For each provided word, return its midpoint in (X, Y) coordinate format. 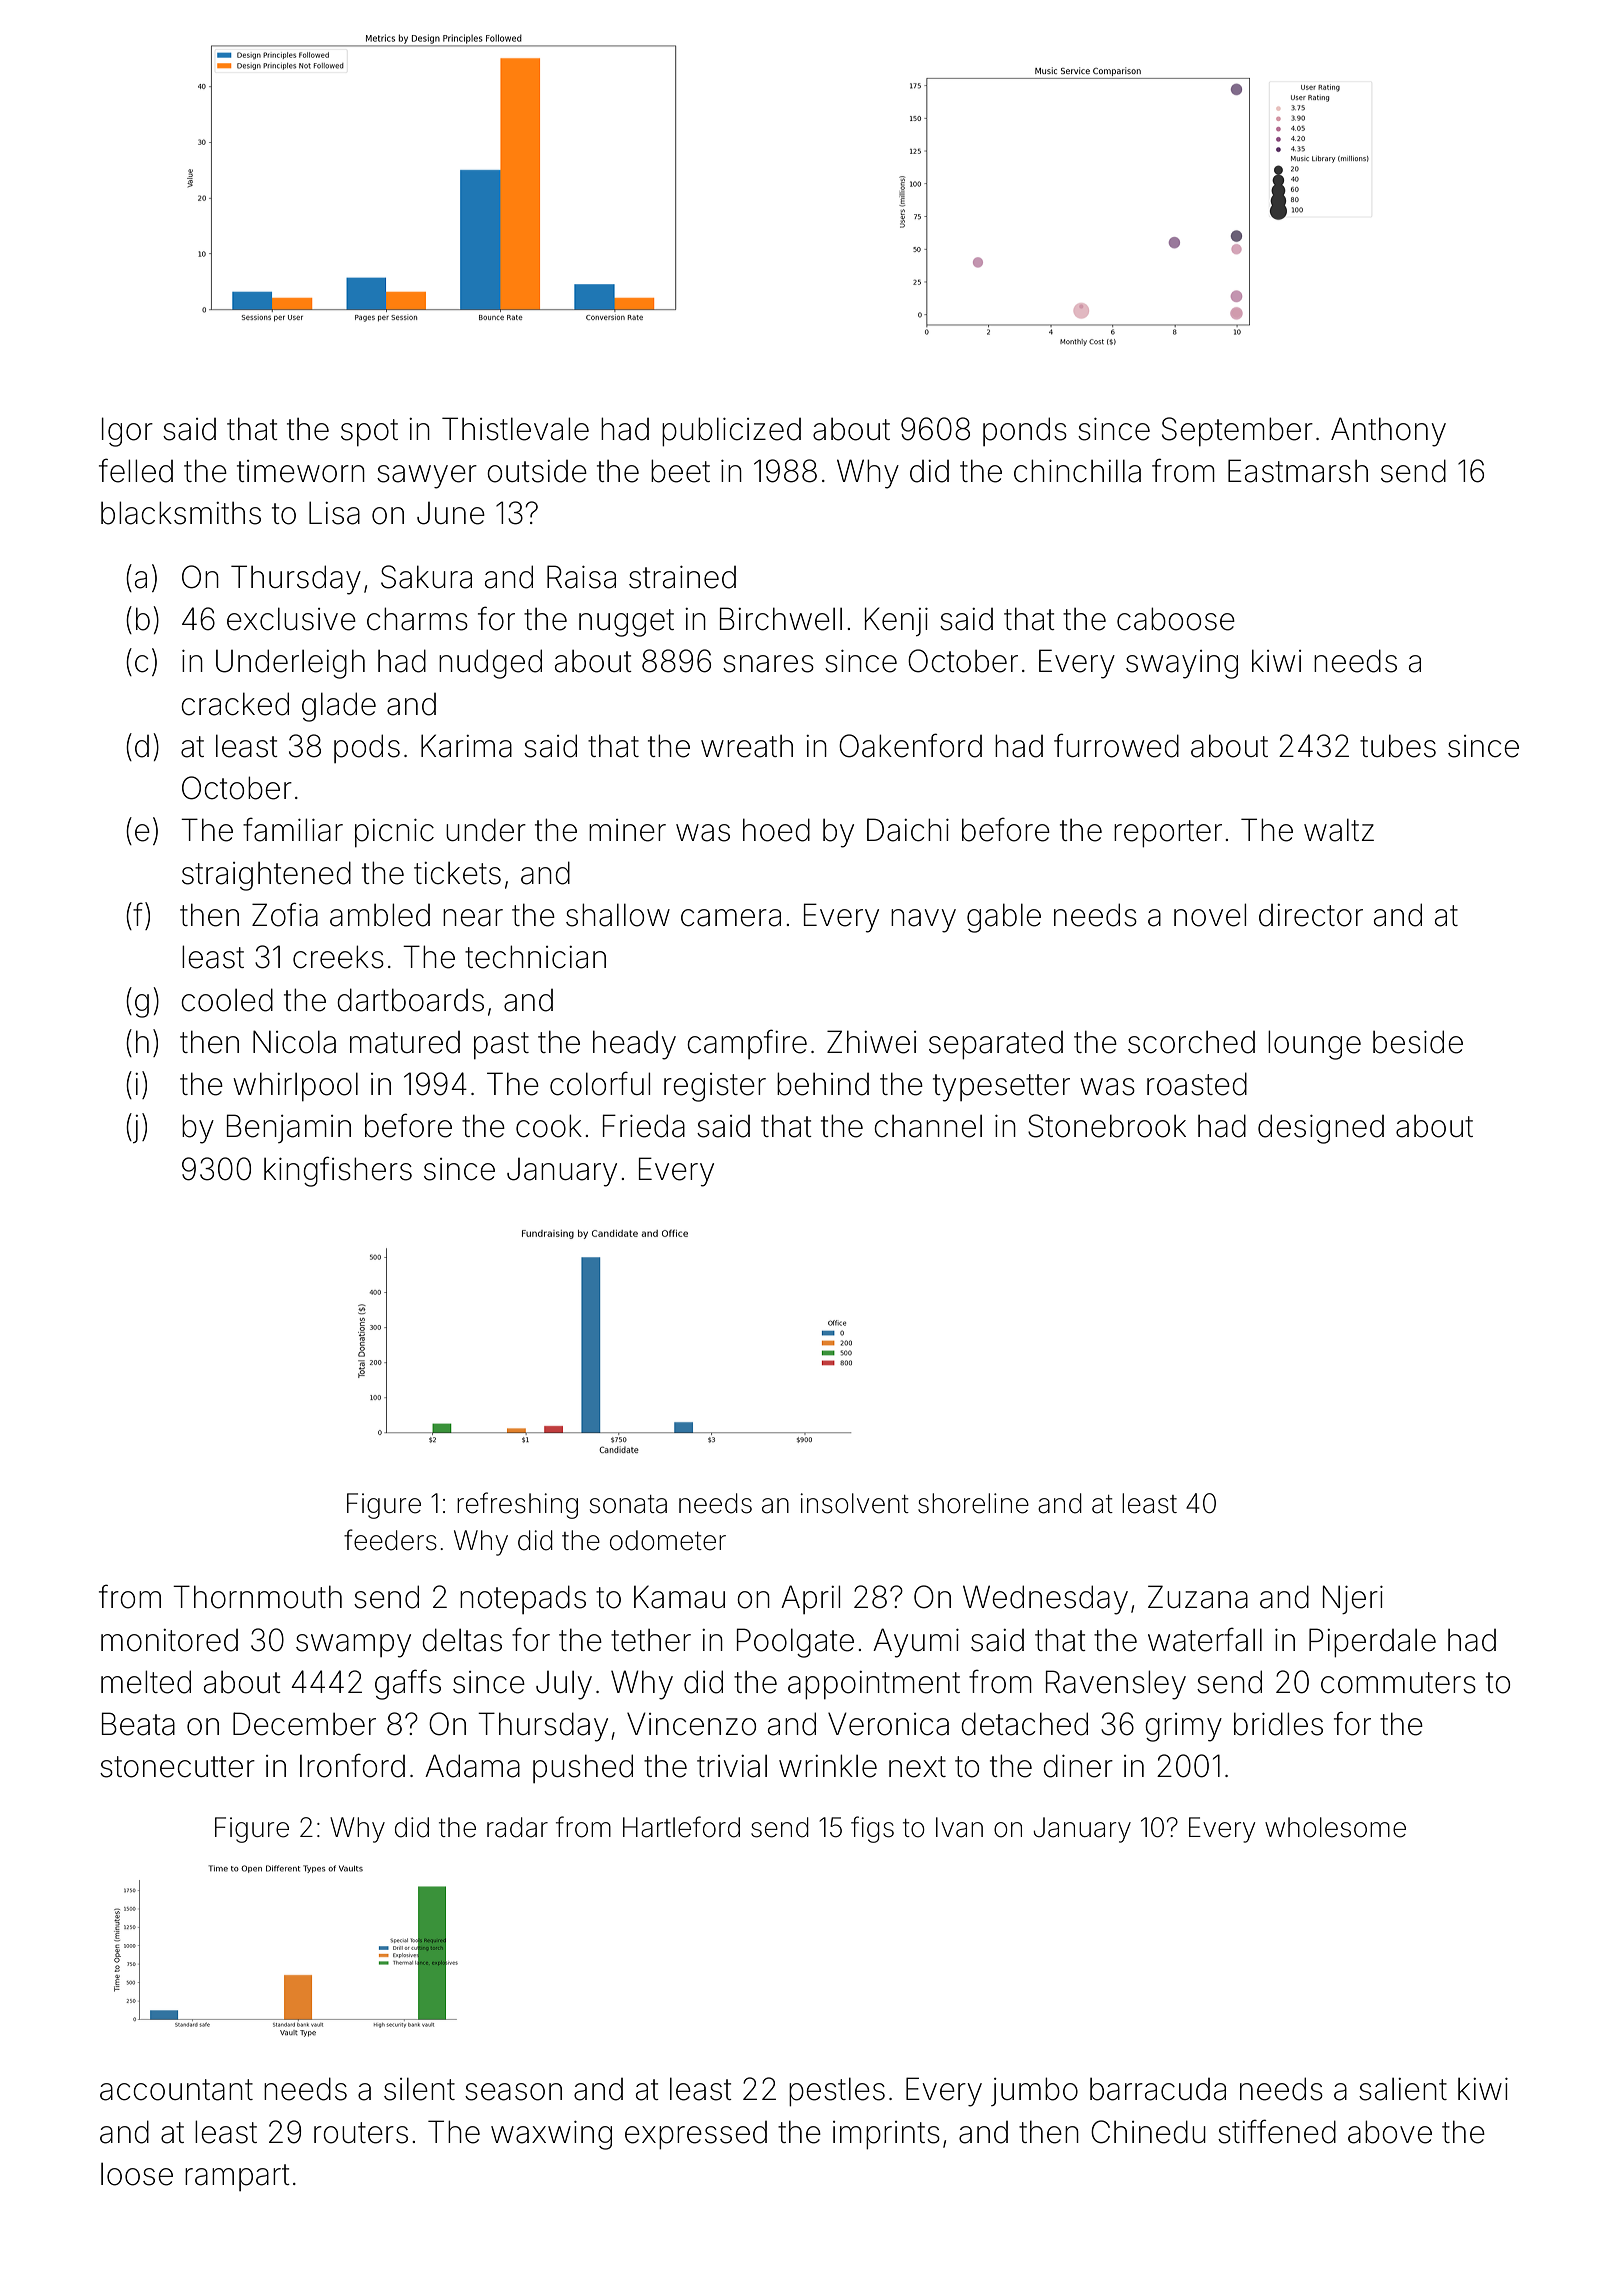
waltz (1339, 830)
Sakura (426, 577)
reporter (1168, 833)
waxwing (551, 2135)
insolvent (854, 1503)
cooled (227, 1000)
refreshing (517, 1505)
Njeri (1353, 1599)
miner (627, 830)
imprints (886, 2135)
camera (731, 918)
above (1390, 2132)
